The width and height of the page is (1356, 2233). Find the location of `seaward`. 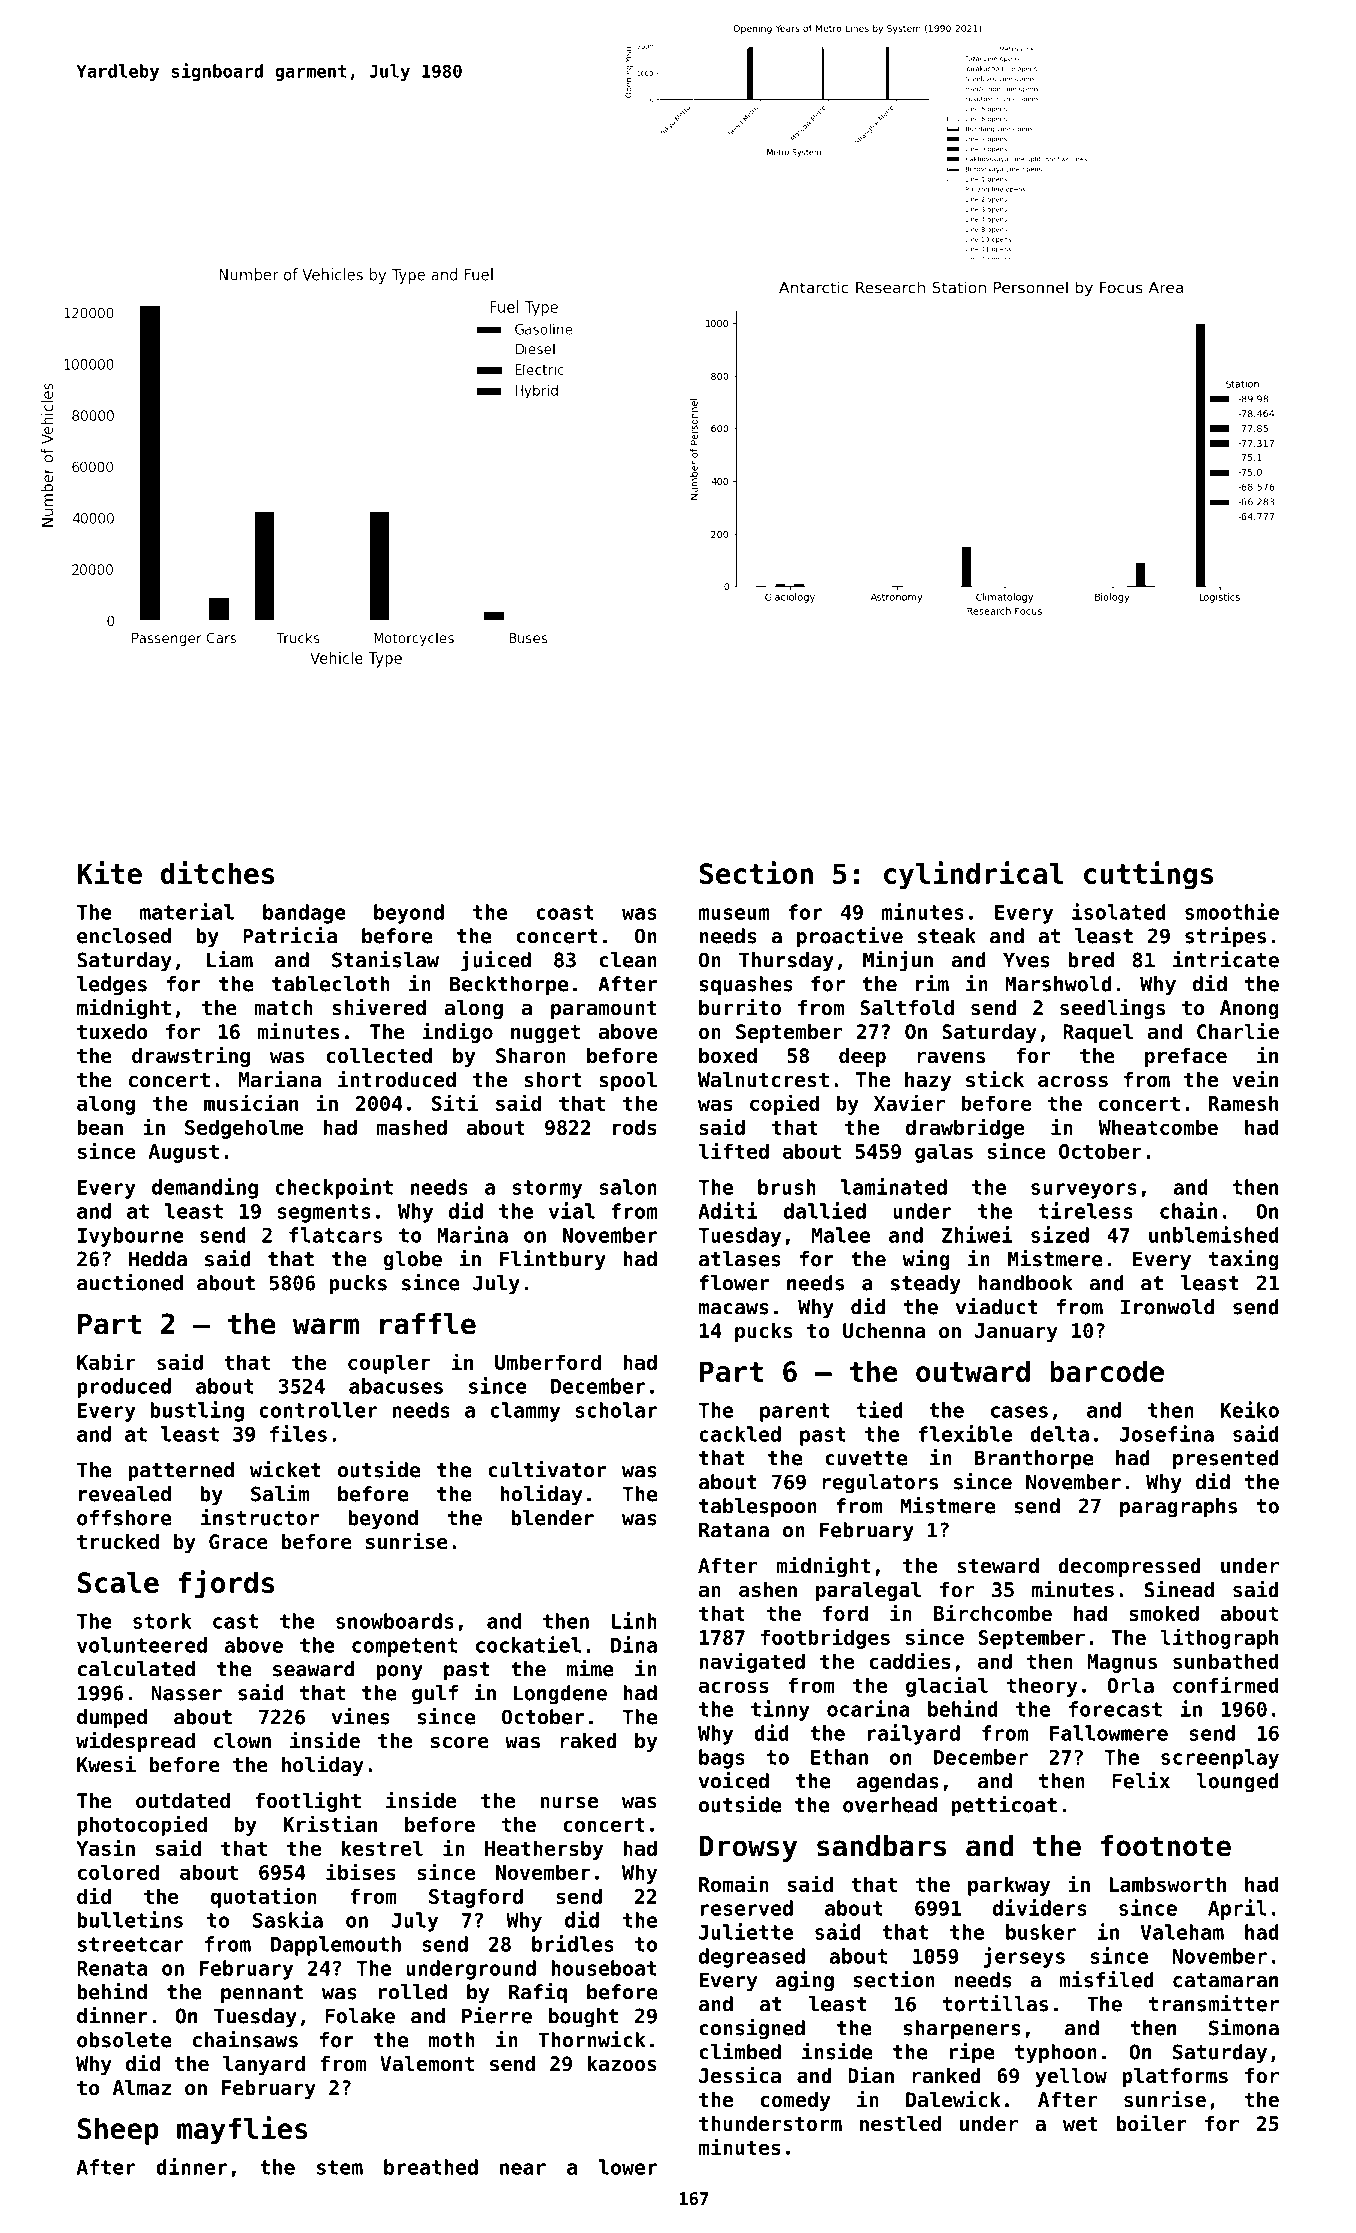

seaward is located at coordinates (313, 1669).
